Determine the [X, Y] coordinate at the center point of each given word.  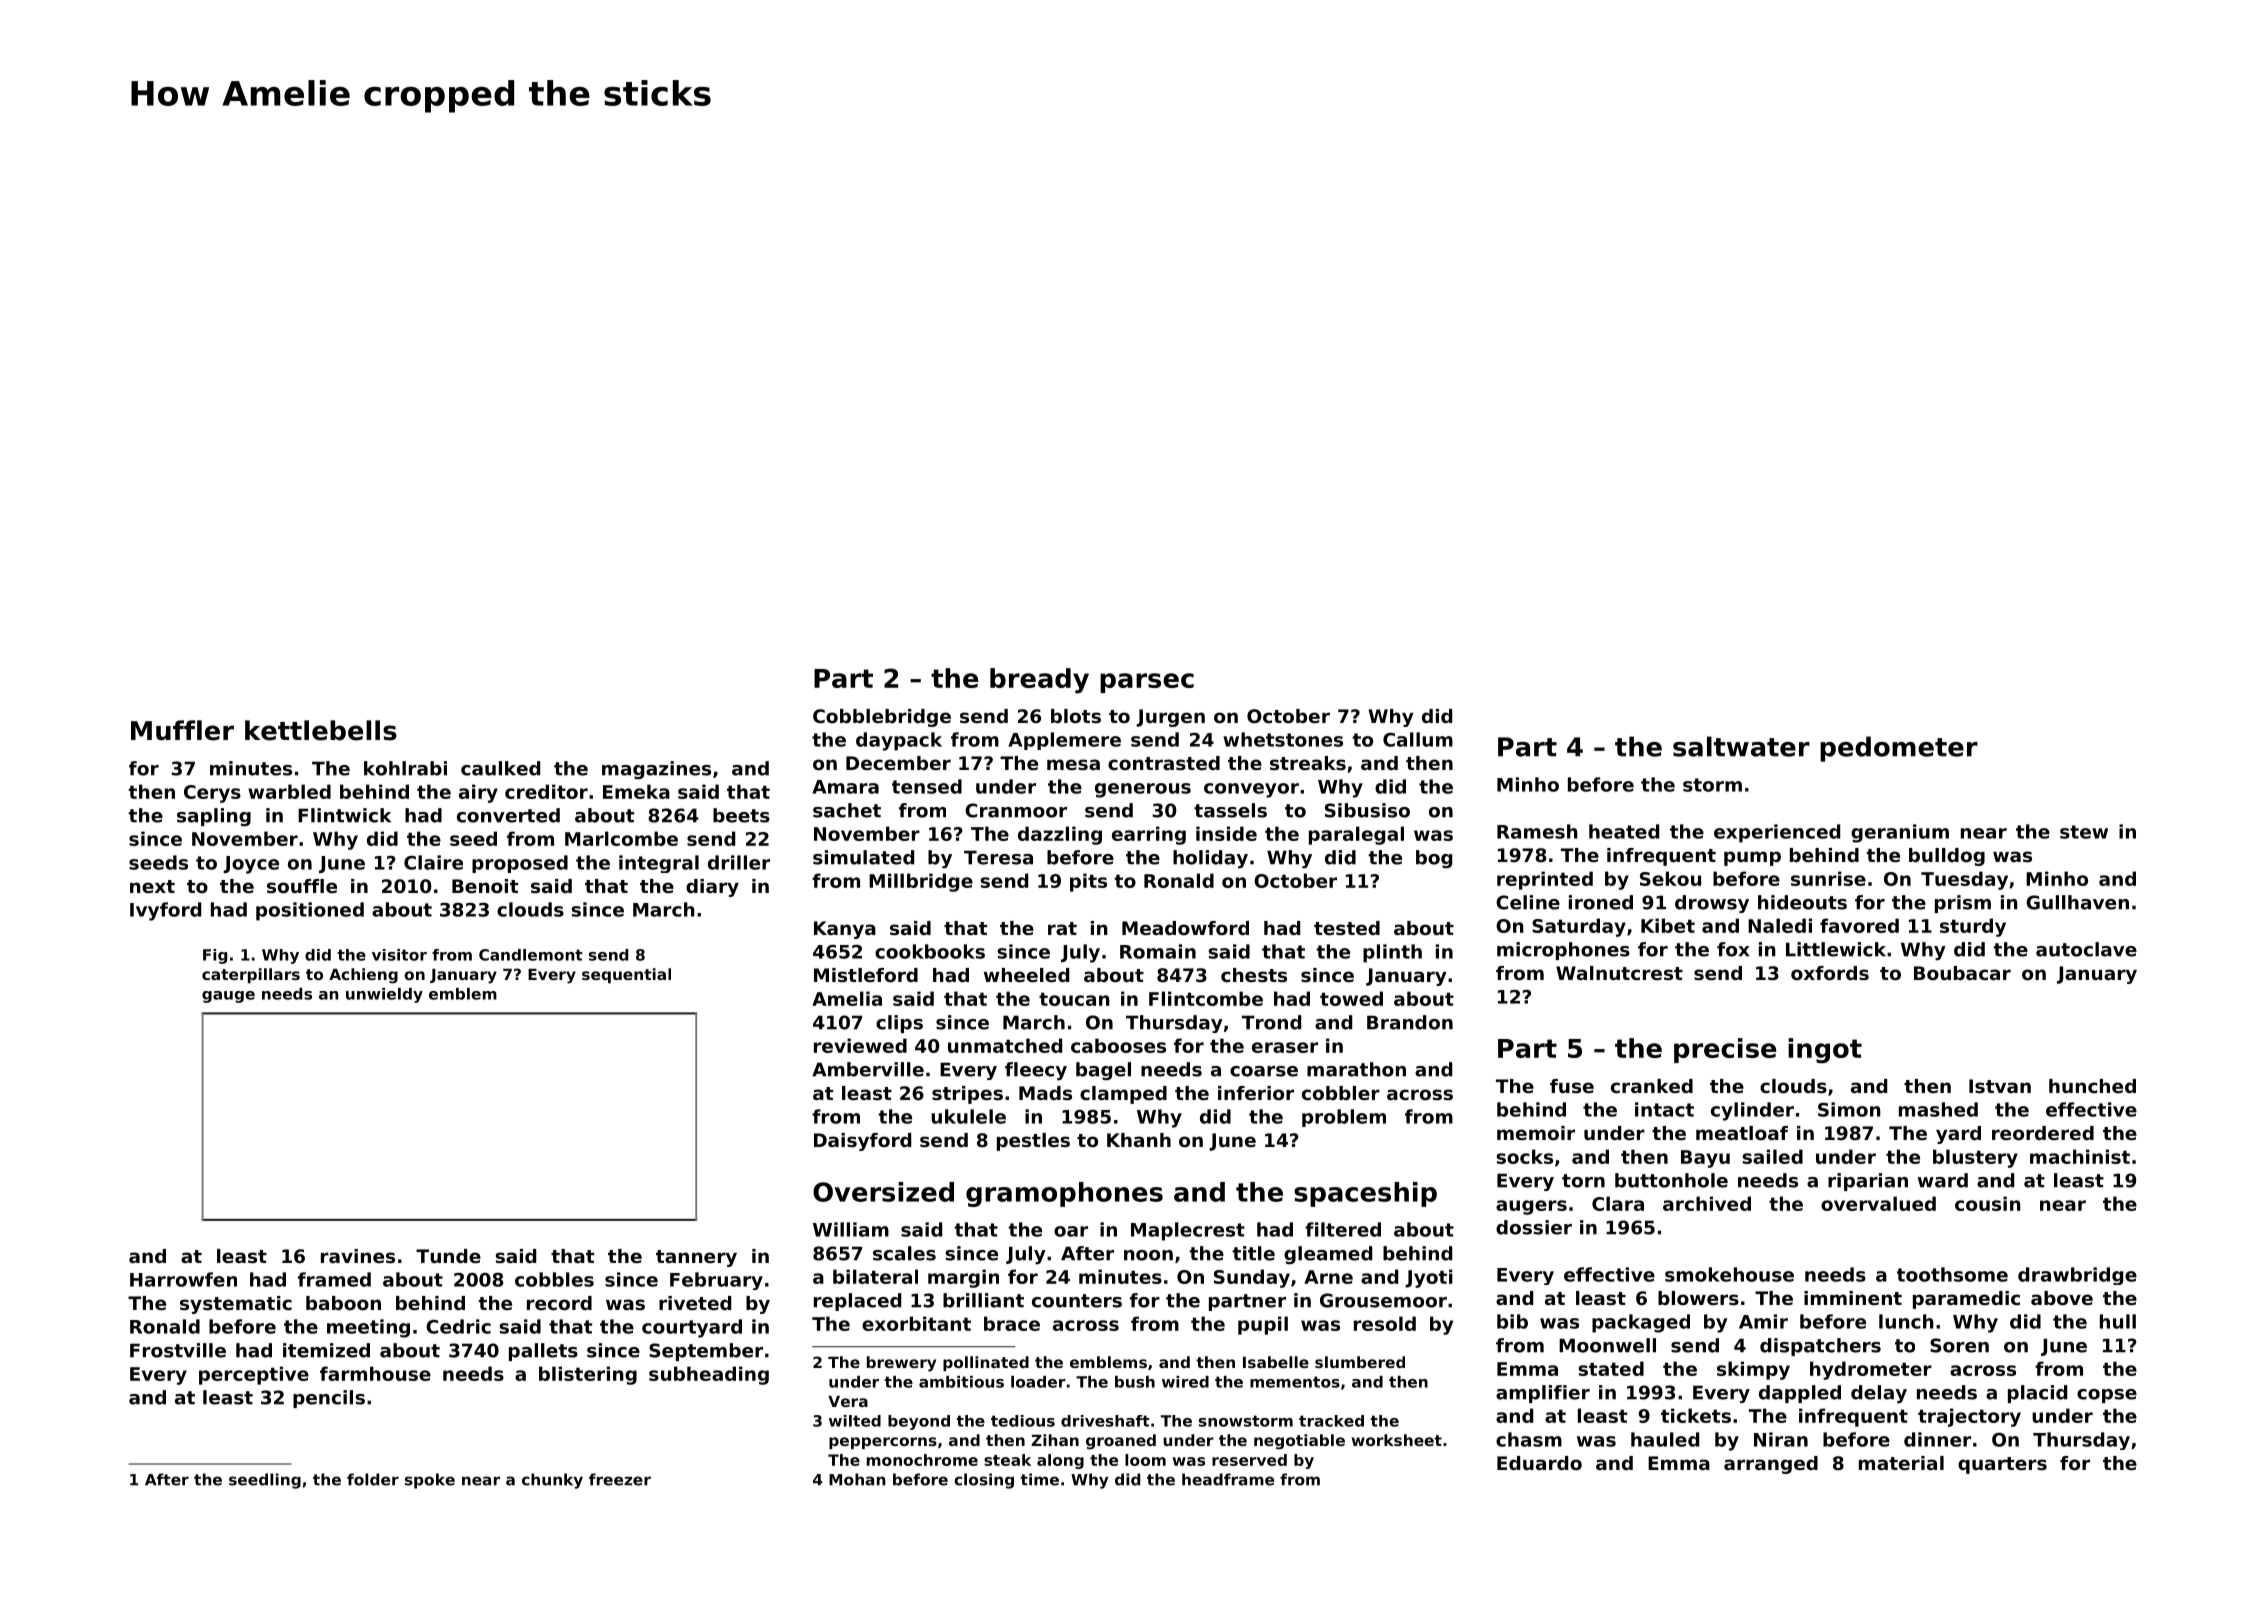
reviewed [860, 1045]
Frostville [178, 1350]
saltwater [1741, 746]
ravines [358, 1256]
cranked [1652, 1086]
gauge [228, 997]
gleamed [1328, 1255]
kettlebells [321, 730]
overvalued [1878, 1203]
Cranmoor [1016, 810]
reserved [1249, 1460]
